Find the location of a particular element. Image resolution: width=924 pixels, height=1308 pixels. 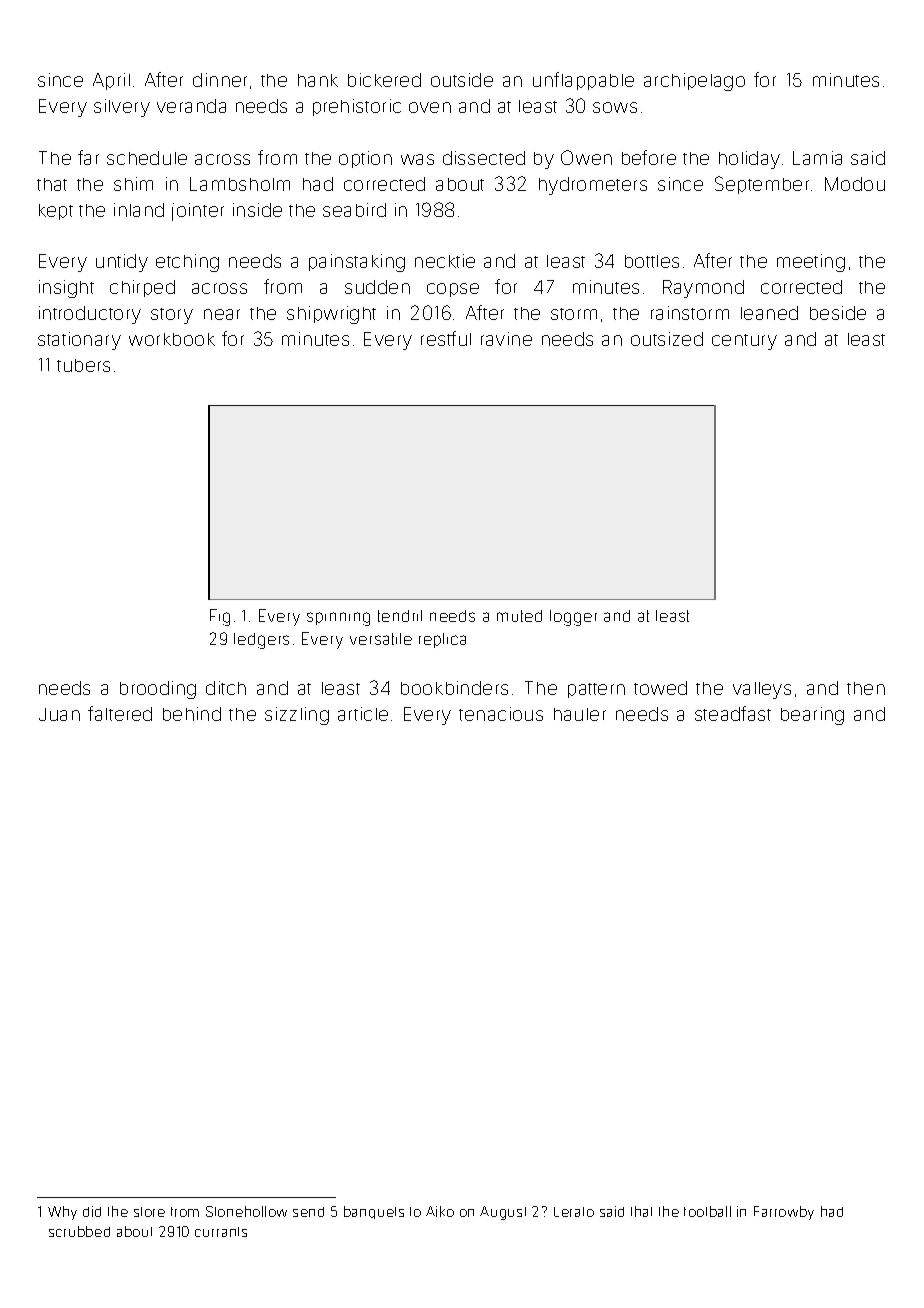

store is located at coordinates (149, 1212).
